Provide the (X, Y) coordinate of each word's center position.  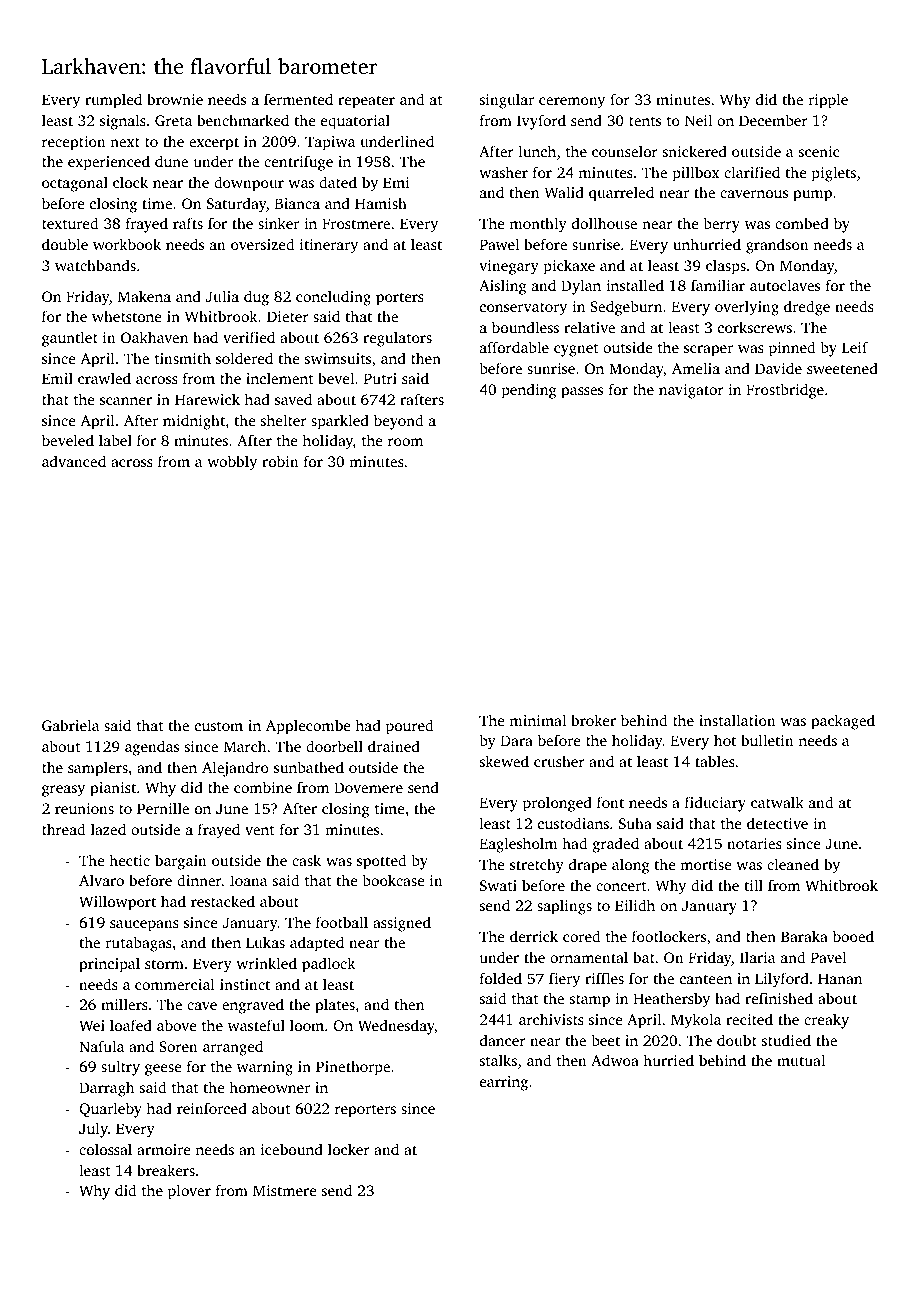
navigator (691, 391)
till (754, 885)
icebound (291, 1149)
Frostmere (356, 223)
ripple (828, 101)
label (115, 440)
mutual (801, 1060)
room (405, 442)
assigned (402, 924)
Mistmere (285, 1190)
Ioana (248, 880)
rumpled (113, 101)
